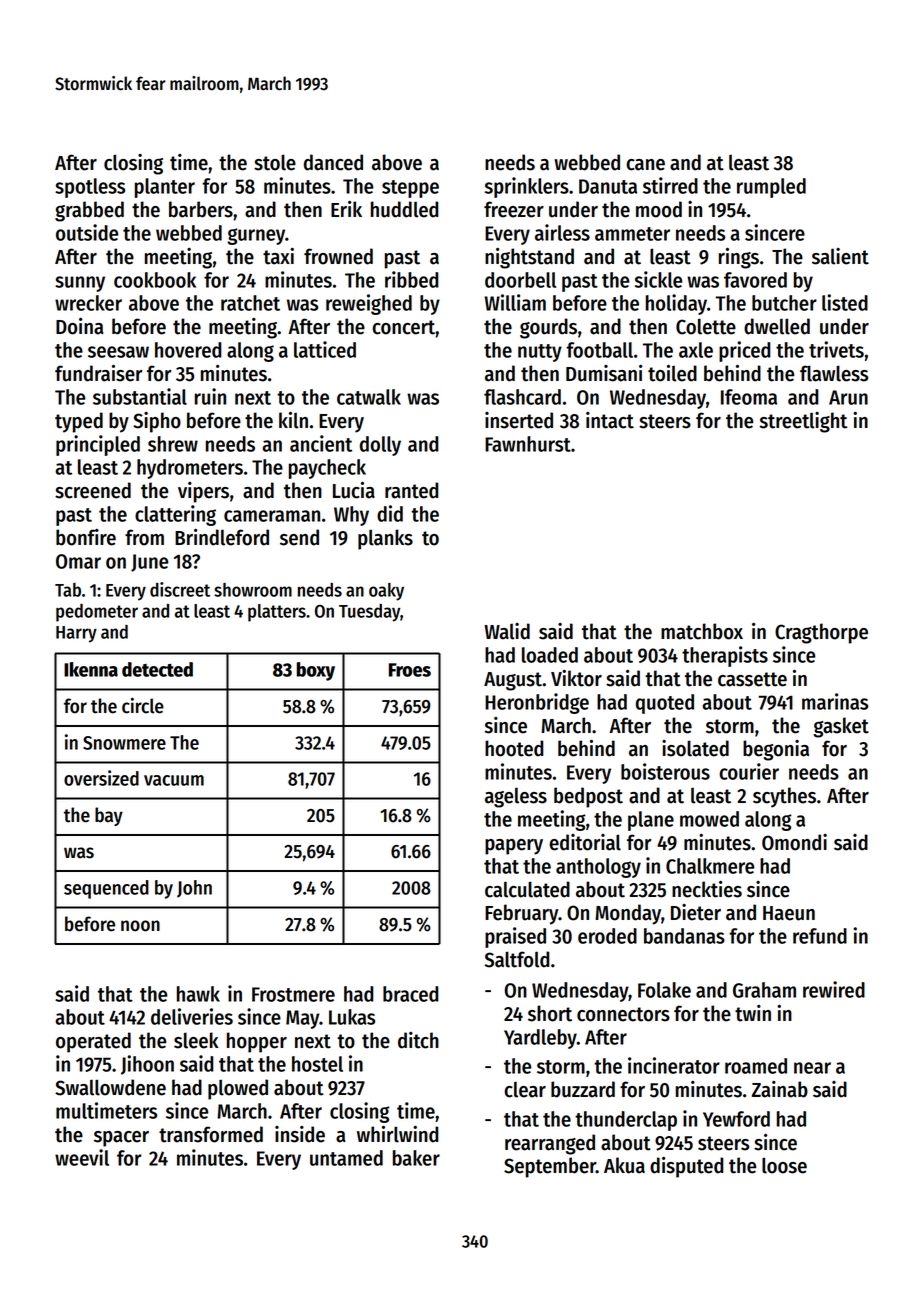 Image resolution: width=924 pixels, height=1311 pixels. What do you see at coordinates (794, 842) in the document?
I see `Omondi` at bounding box center [794, 842].
